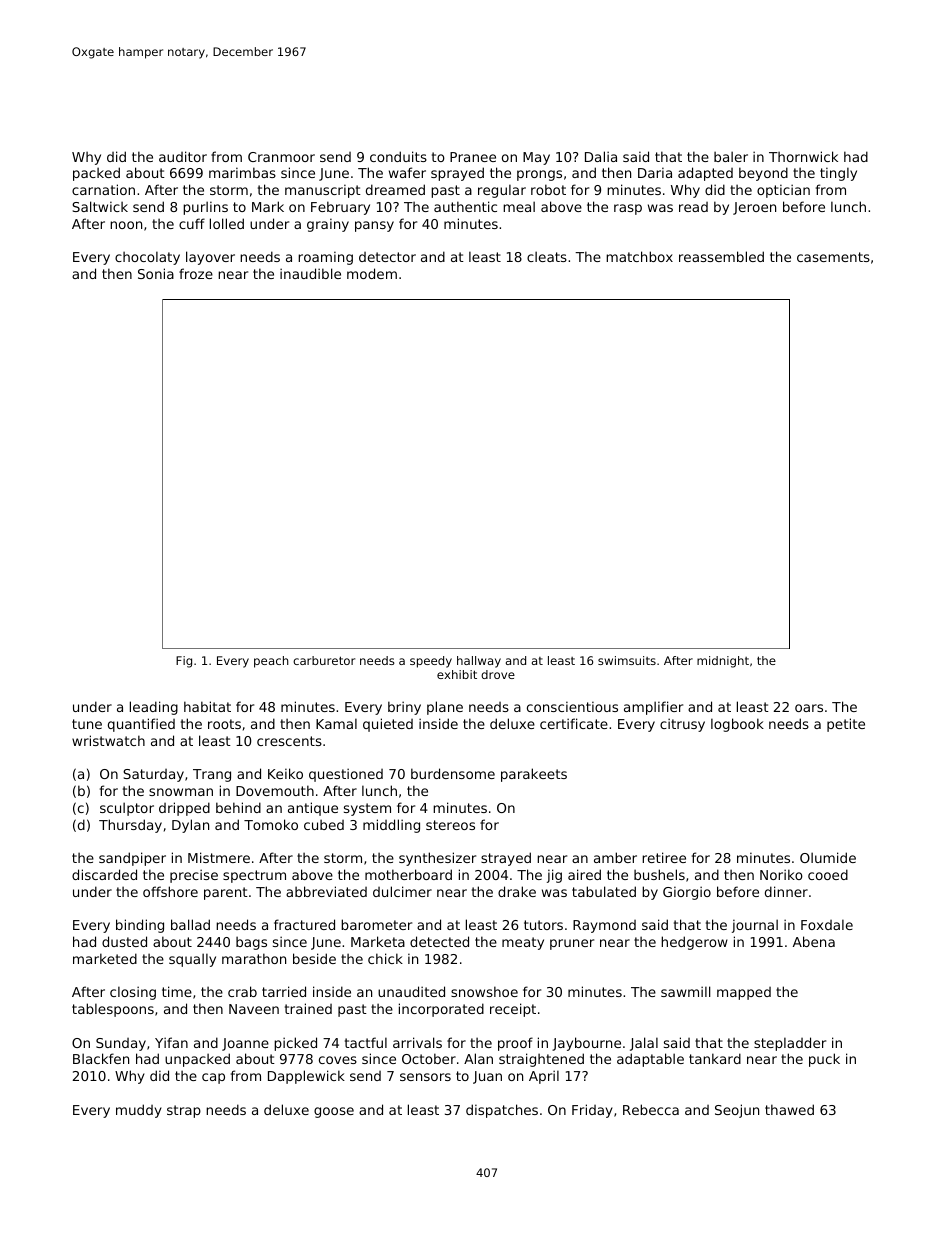 Image resolution: width=952 pixels, height=1233 pixels. Describe the element at coordinates (536, 158) in the image. I see `May` at that location.
